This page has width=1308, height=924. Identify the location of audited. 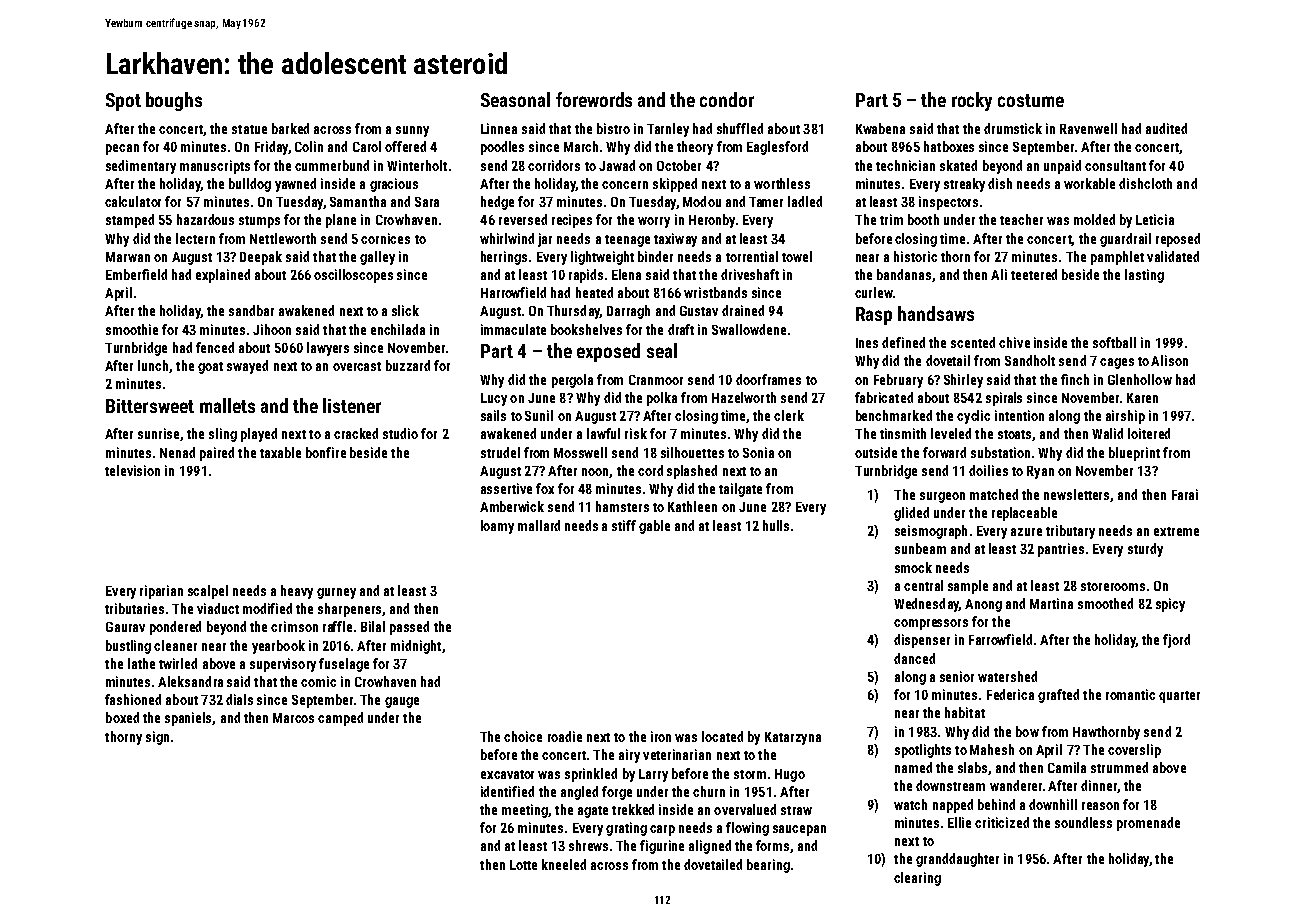
(1166, 128).
